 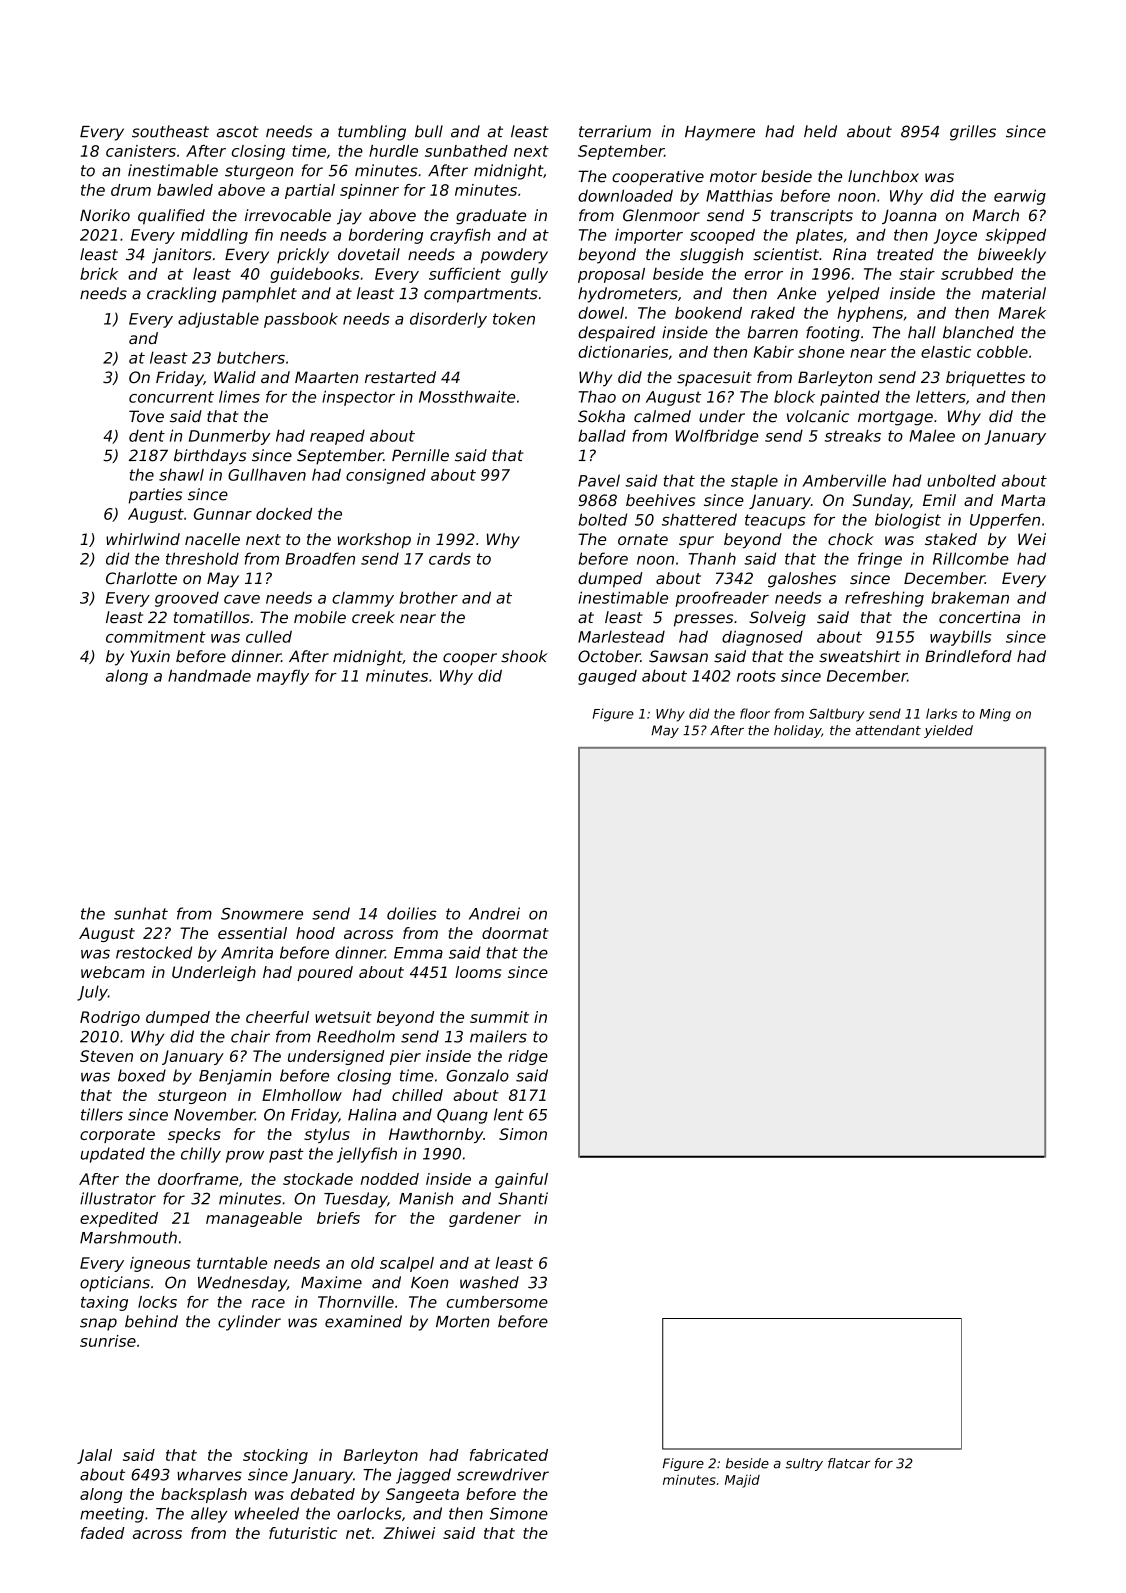 What do you see at coordinates (523, 1198) in the screenshot?
I see `Shanti` at bounding box center [523, 1198].
